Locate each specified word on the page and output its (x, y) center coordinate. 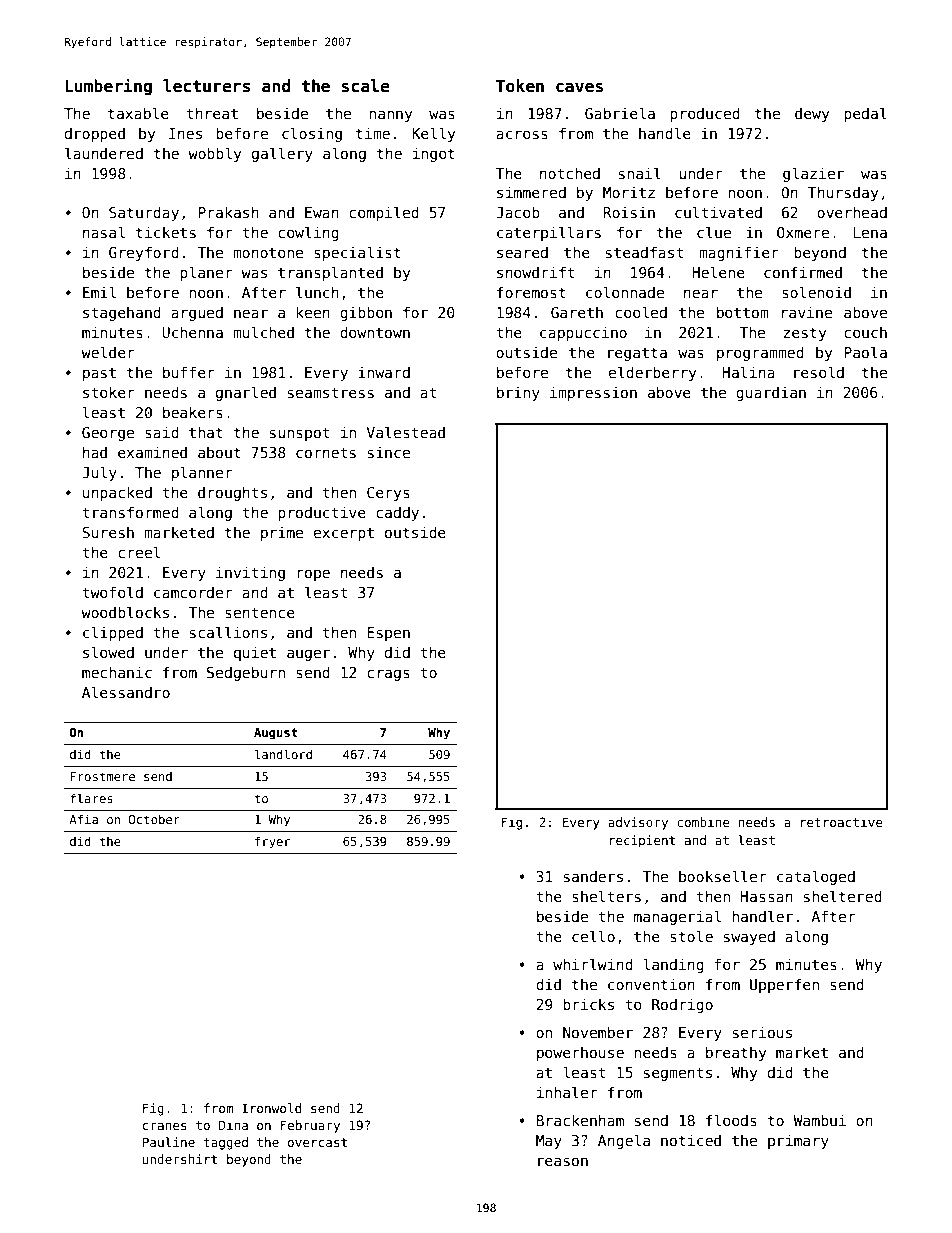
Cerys (388, 494)
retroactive (842, 822)
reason (563, 1161)
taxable (138, 113)
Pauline (169, 1142)
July (99, 473)
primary (798, 1141)
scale (365, 86)
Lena (870, 232)
